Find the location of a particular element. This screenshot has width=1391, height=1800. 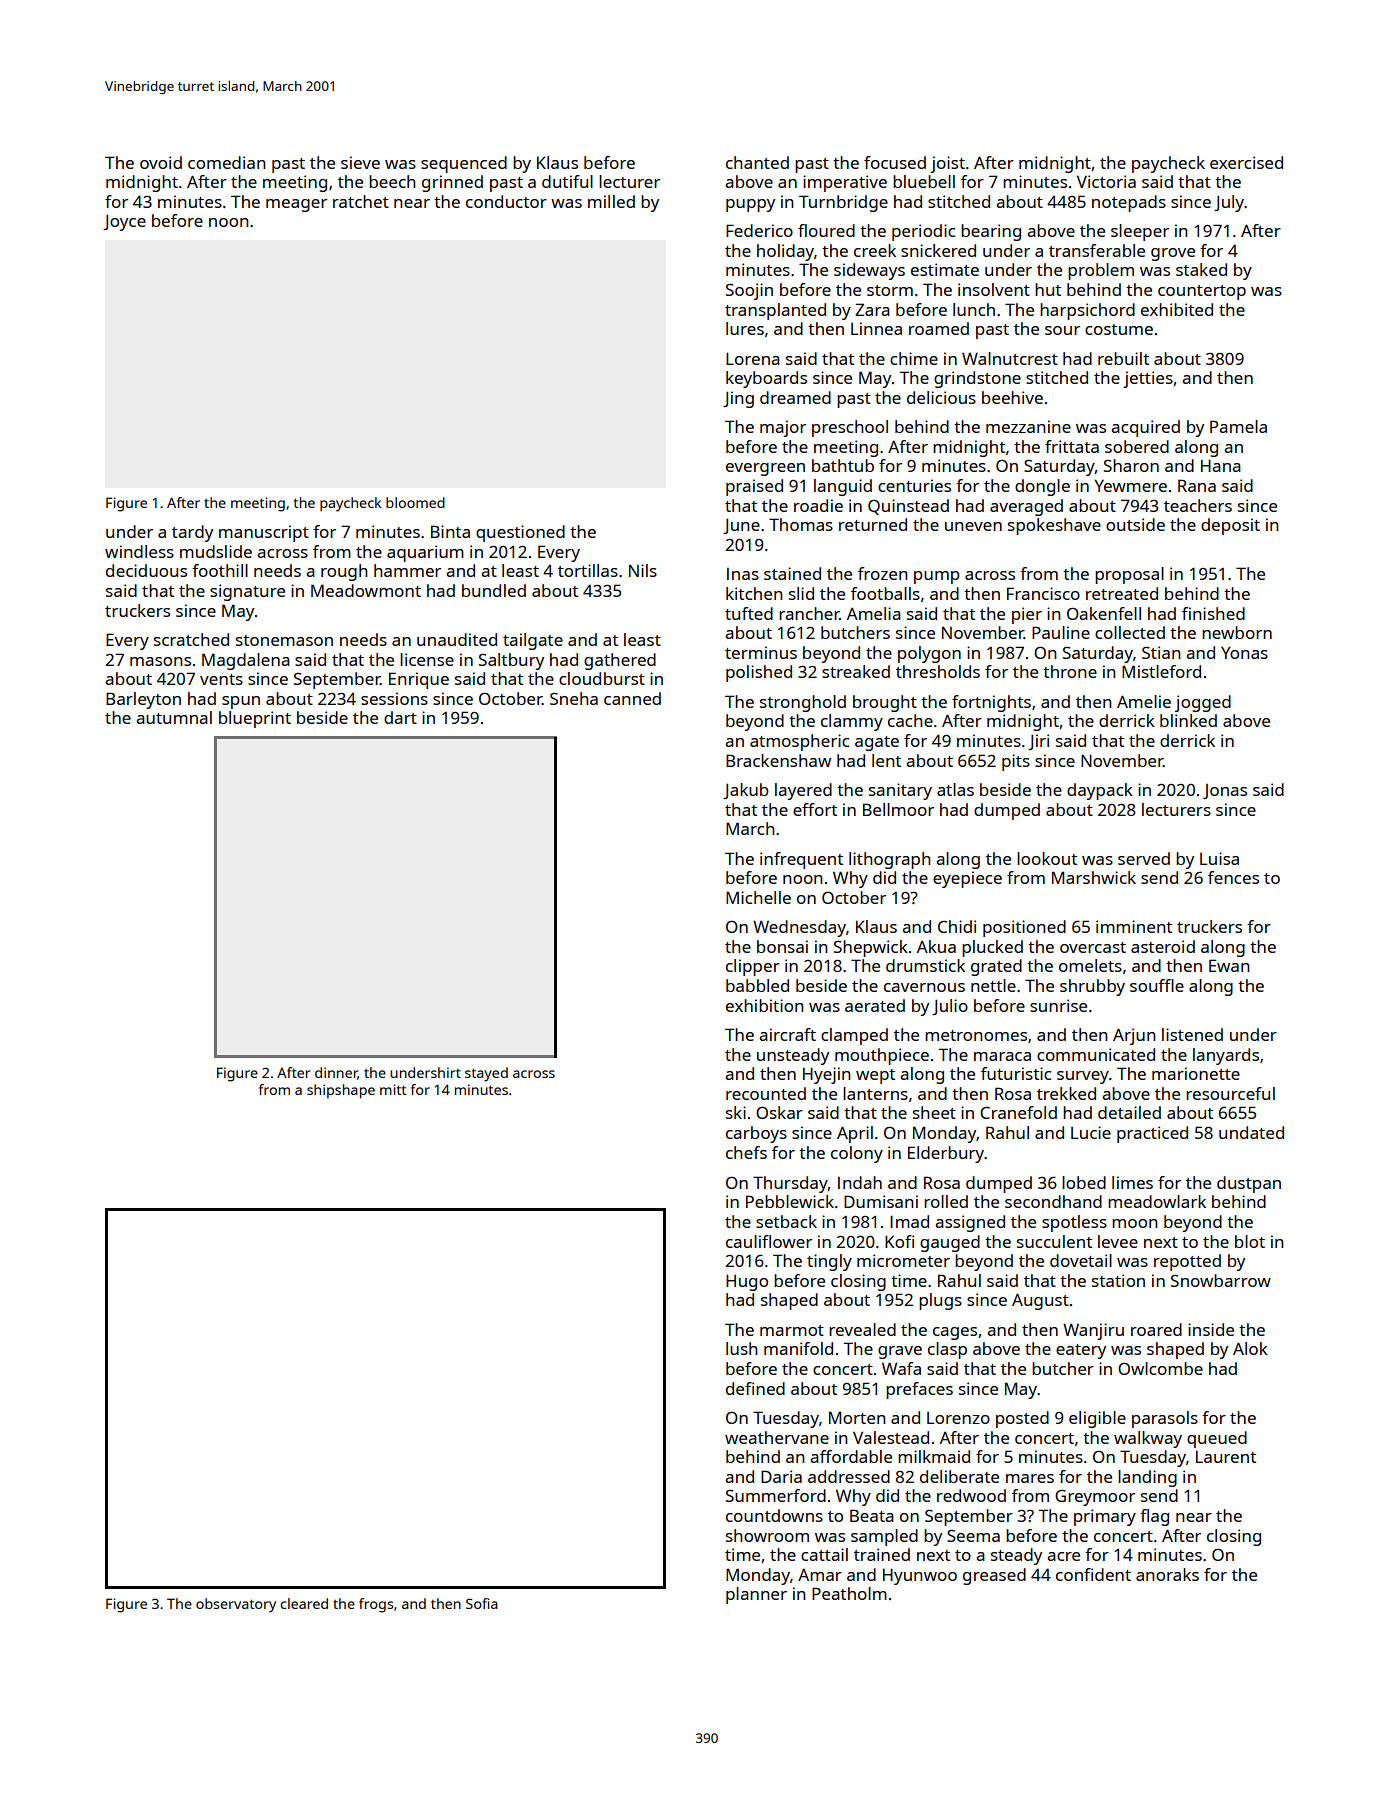

costume is located at coordinates (1119, 329).
